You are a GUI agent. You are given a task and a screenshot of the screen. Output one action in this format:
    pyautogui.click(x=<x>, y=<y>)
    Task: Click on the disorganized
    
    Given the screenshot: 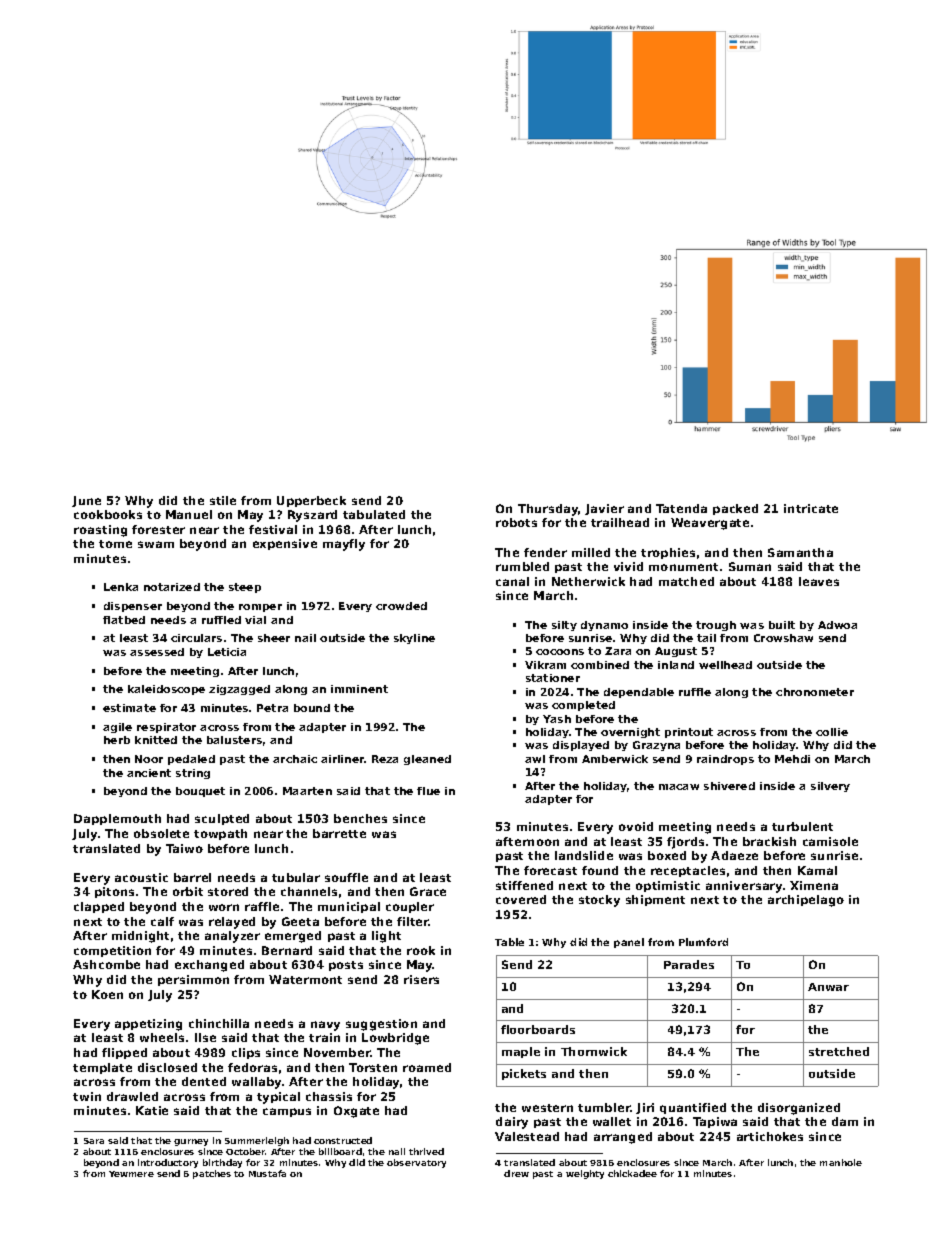 What is the action you would take?
    pyautogui.click(x=799, y=1109)
